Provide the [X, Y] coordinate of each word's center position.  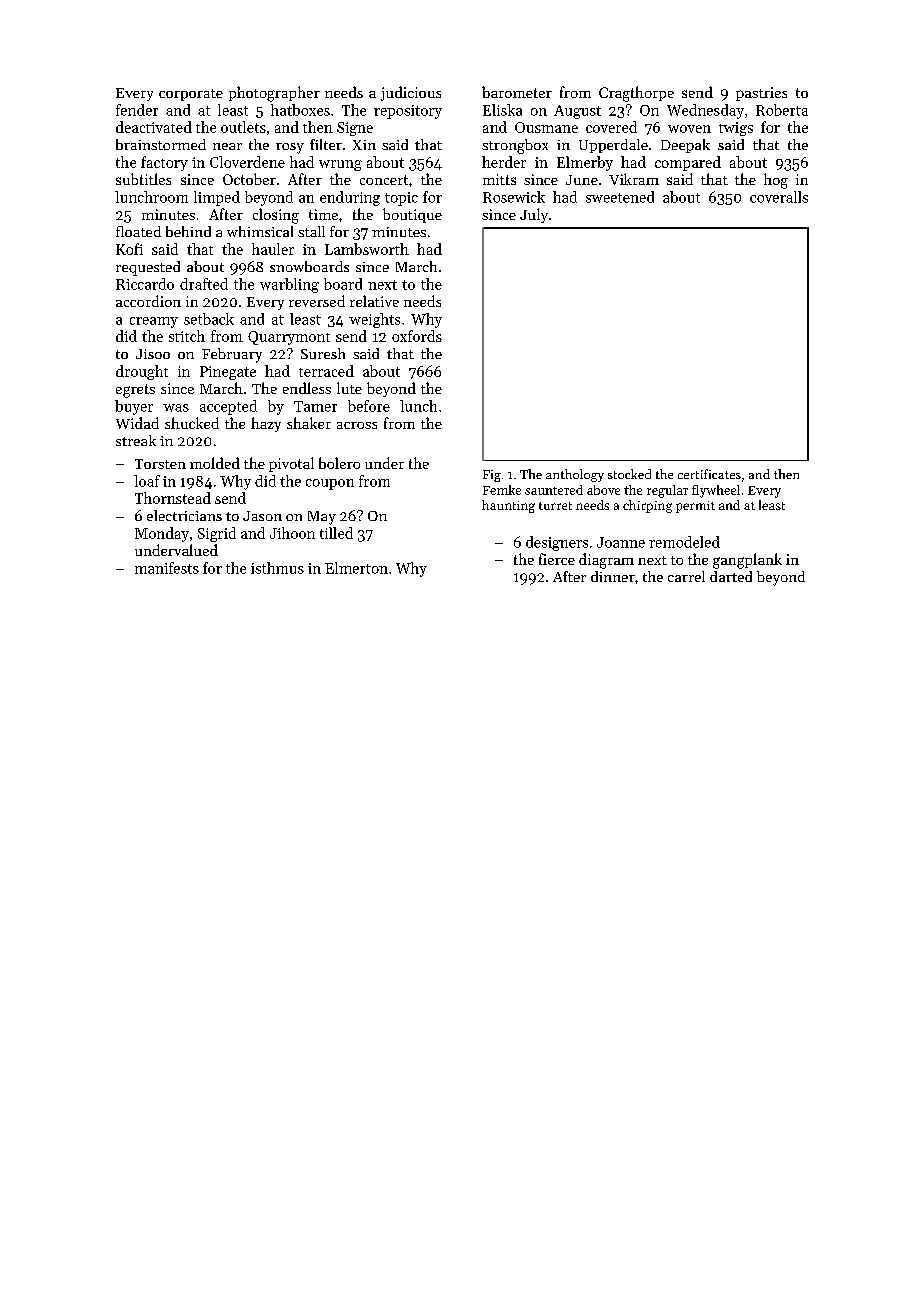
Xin [364, 145]
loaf [147, 481]
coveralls [779, 197]
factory [164, 163]
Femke [502, 490]
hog [776, 181]
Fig [492, 476]
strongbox [515, 146]
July [534, 215]
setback [209, 319]
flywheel [716, 491]
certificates [709, 474]
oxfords [417, 336]
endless [307, 388]
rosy [290, 148]
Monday [162, 534]
